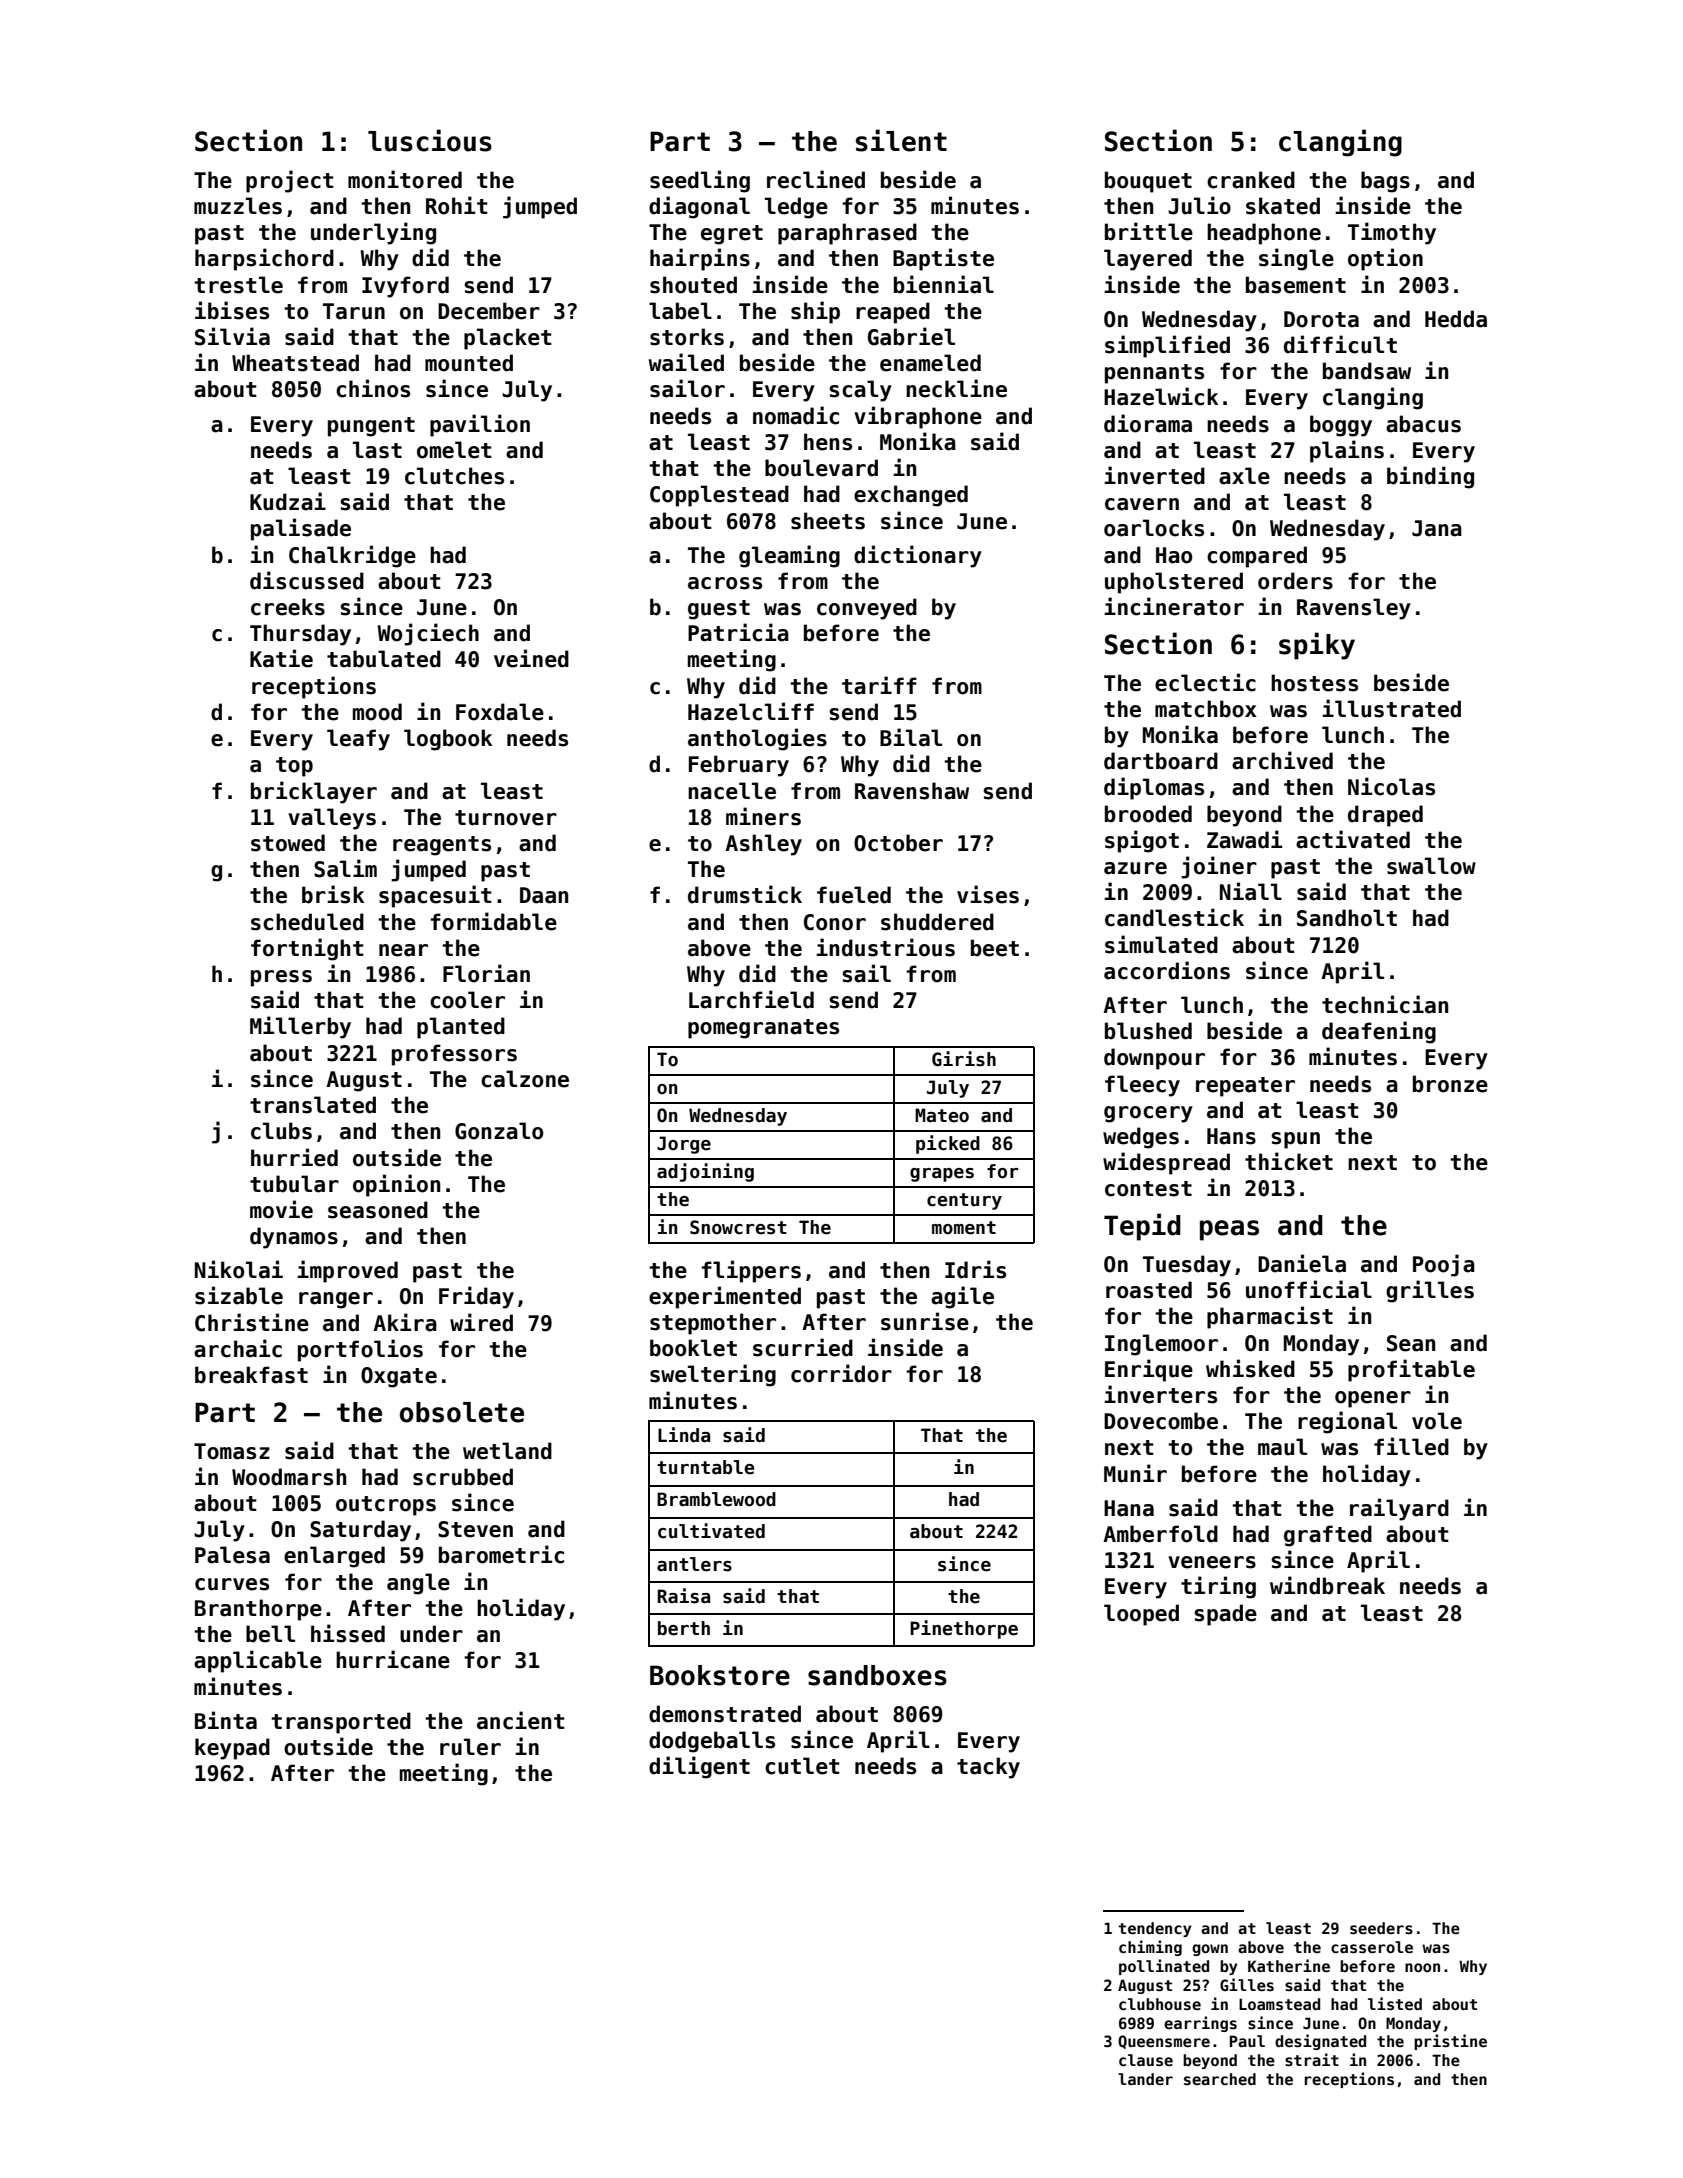 The image size is (1683, 2178). I want to click on applicable, so click(258, 1661).
